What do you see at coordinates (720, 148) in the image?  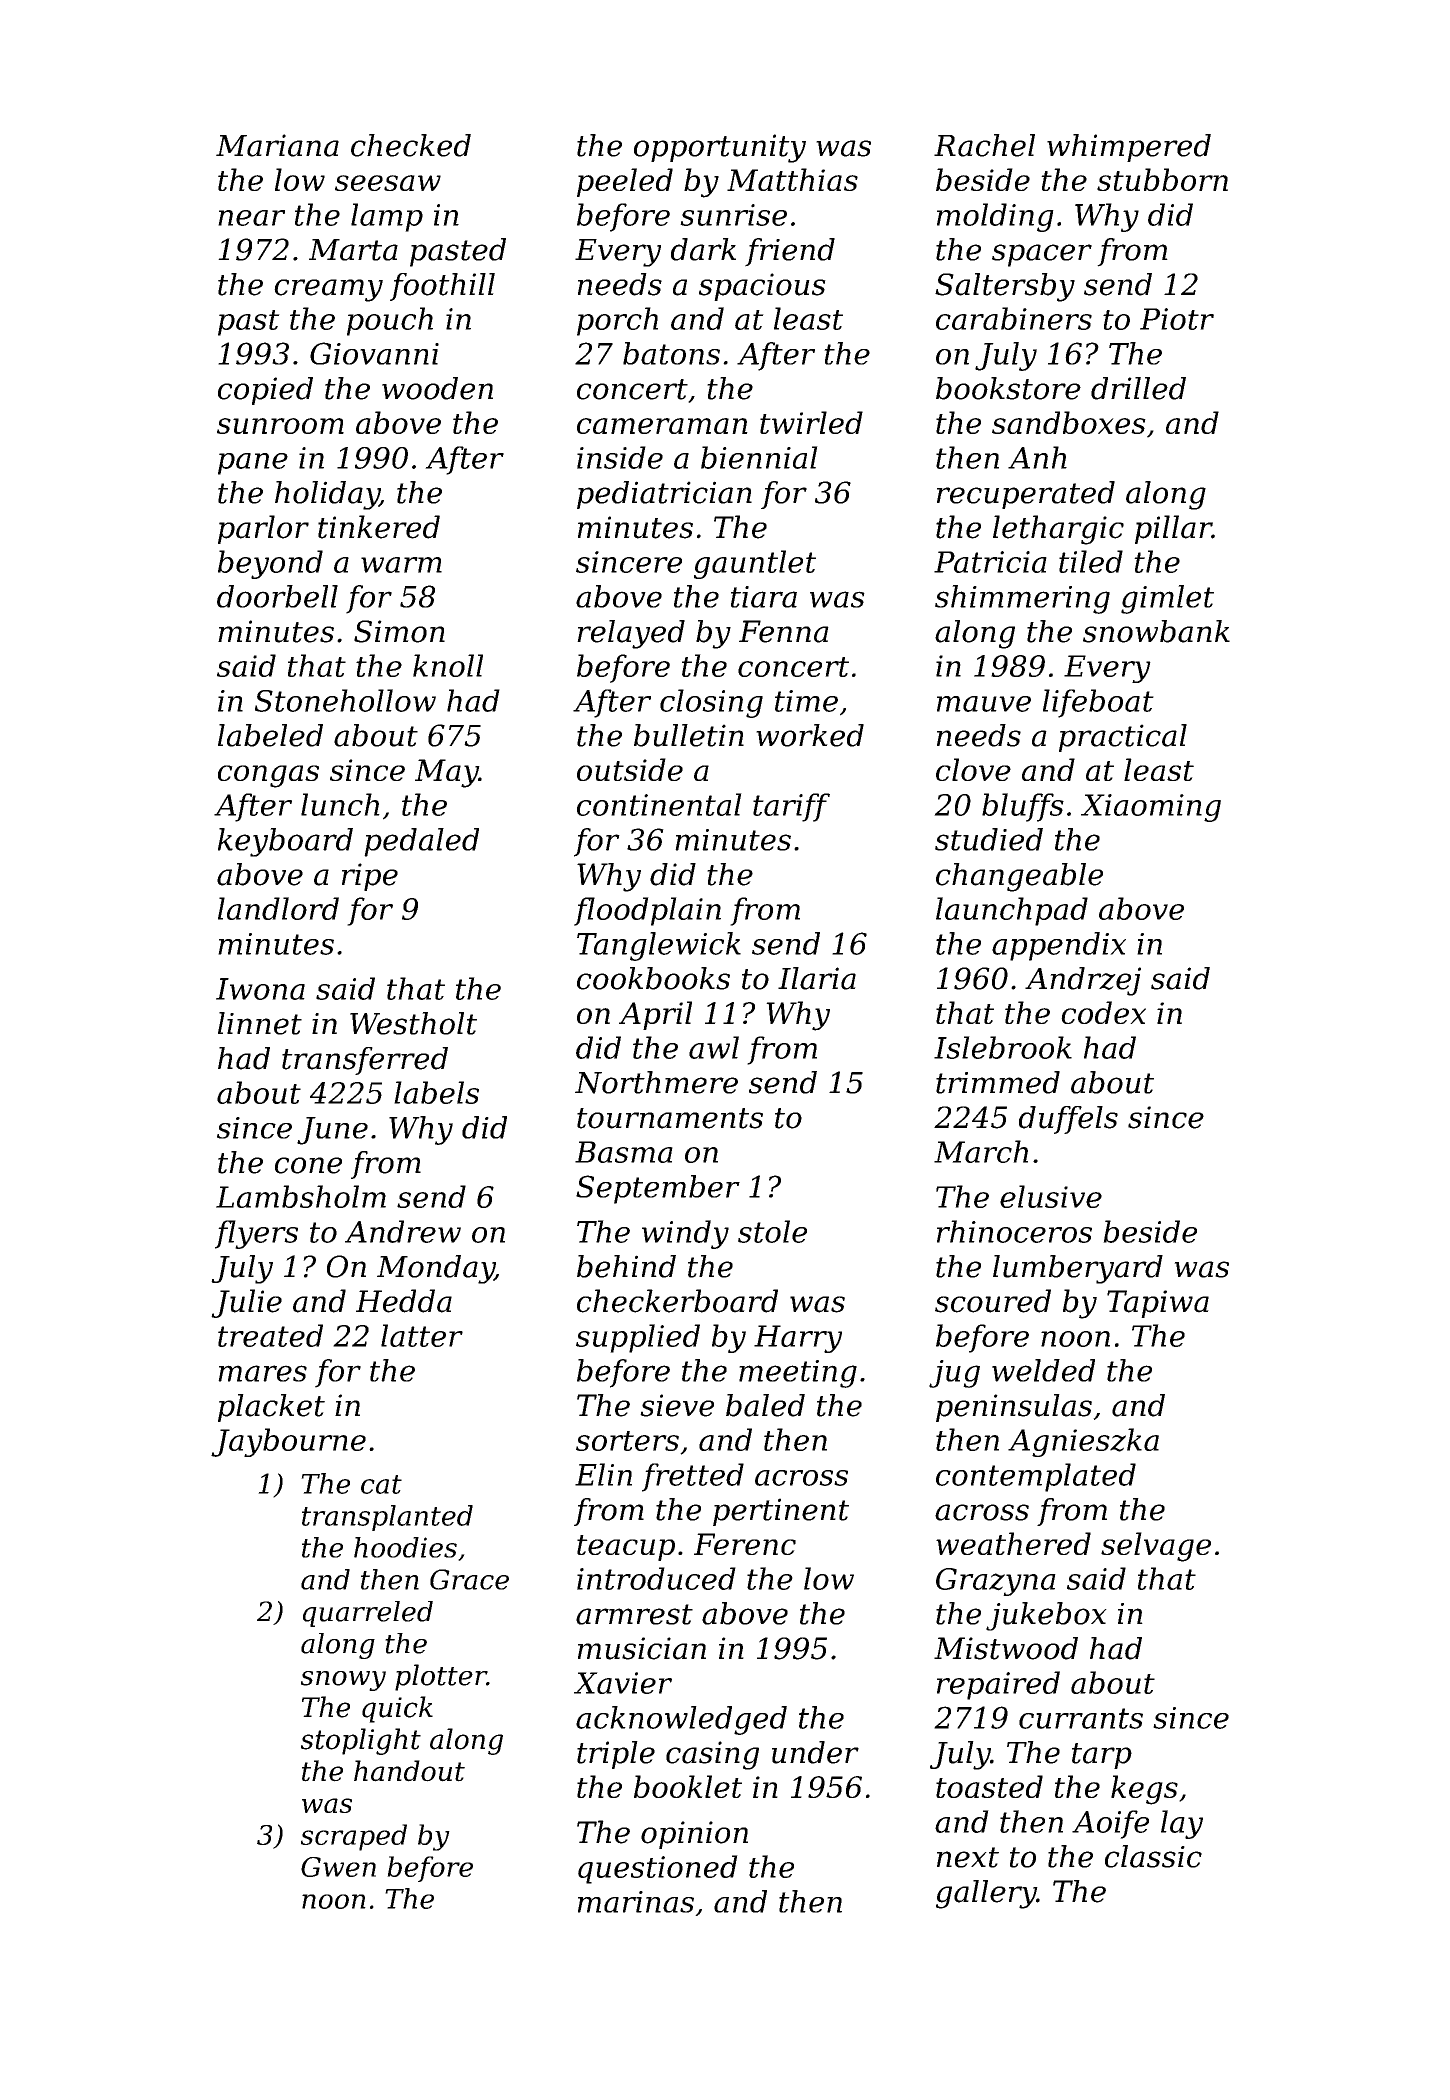 I see `opportunity` at bounding box center [720, 148].
